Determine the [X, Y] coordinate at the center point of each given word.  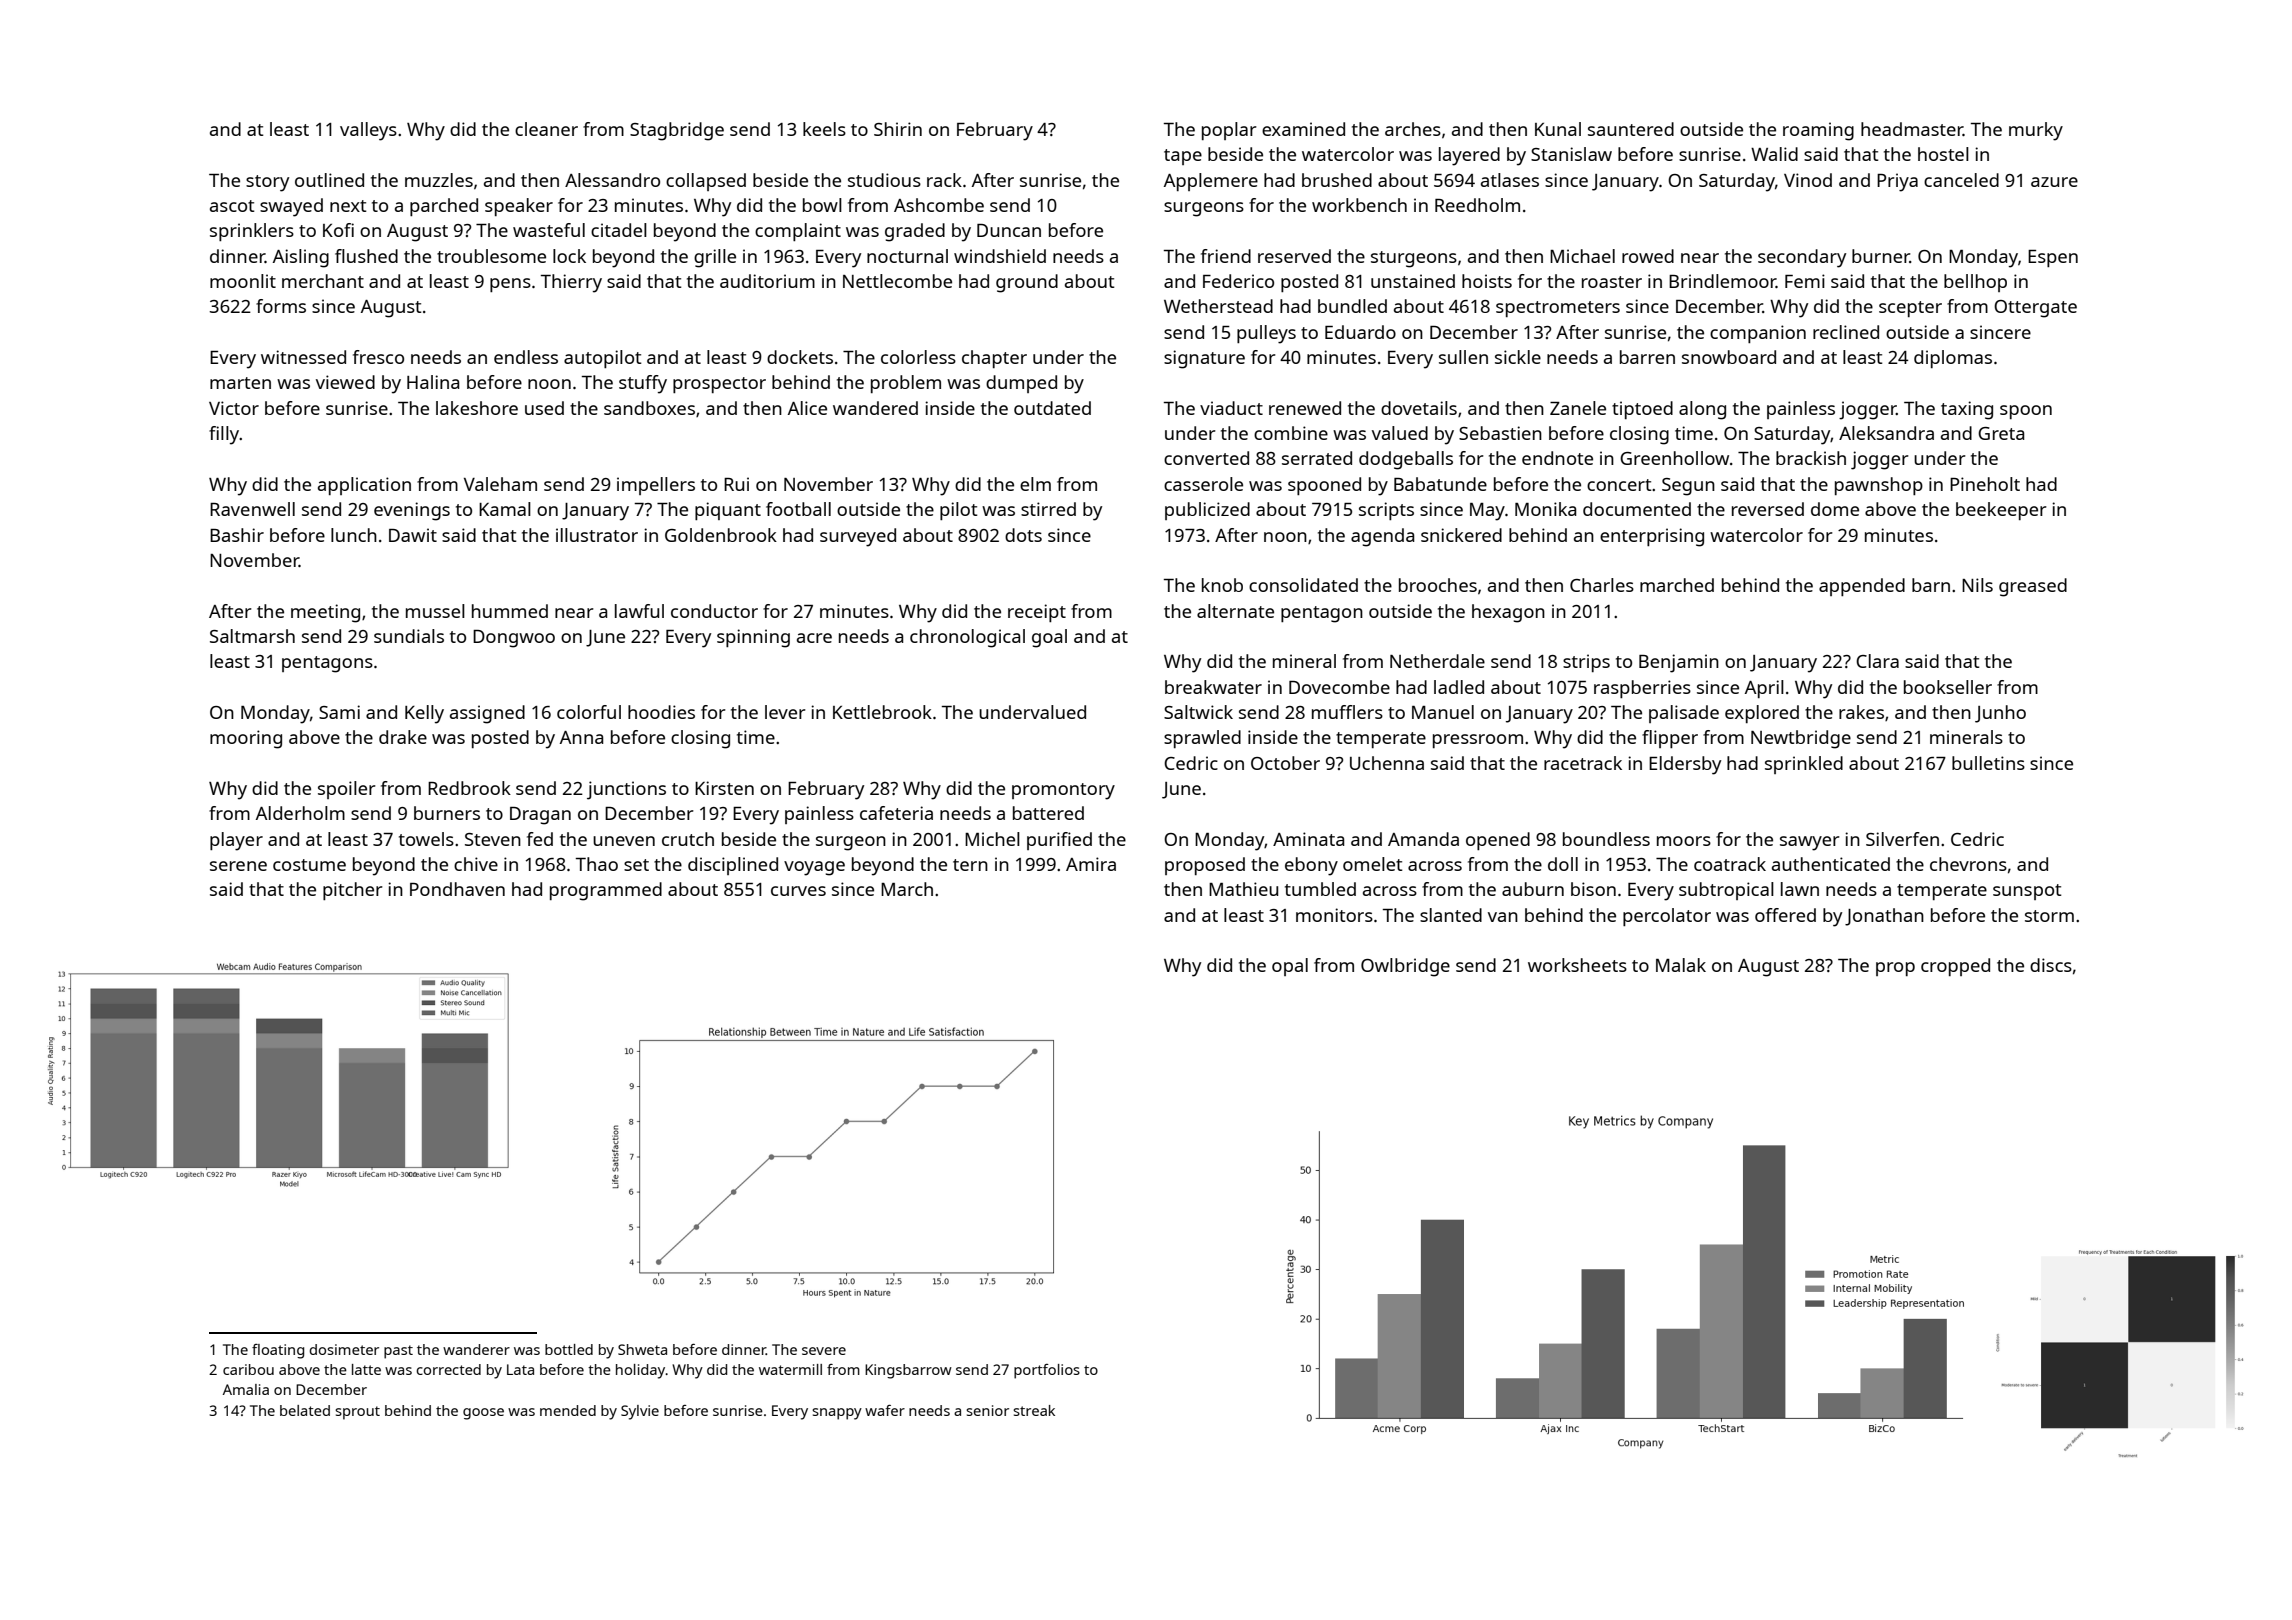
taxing [1967, 410]
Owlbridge [1405, 967]
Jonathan [1884, 917]
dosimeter [344, 1349]
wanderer [476, 1349]
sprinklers [252, 232]
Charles [1602, 585]
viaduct [1231, 408]
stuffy [643, 384]
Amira [1091, 864]
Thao [597, 864]
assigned [487, 714]
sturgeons [1414, 259]
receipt [1037, 613]
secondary [1802, 258]
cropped [1955, 967]
